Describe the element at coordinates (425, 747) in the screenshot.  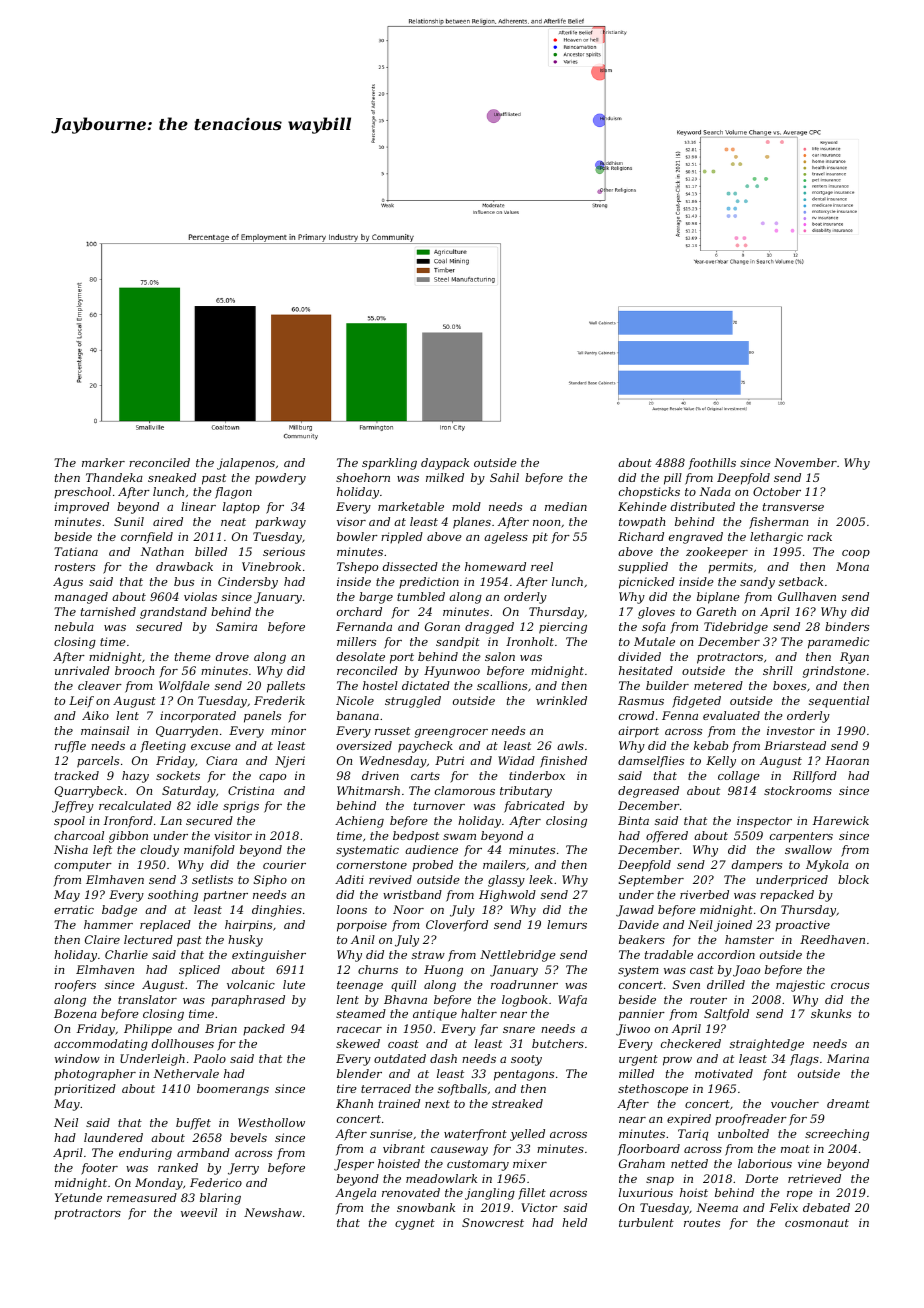
I see `paycheck` at that location.
